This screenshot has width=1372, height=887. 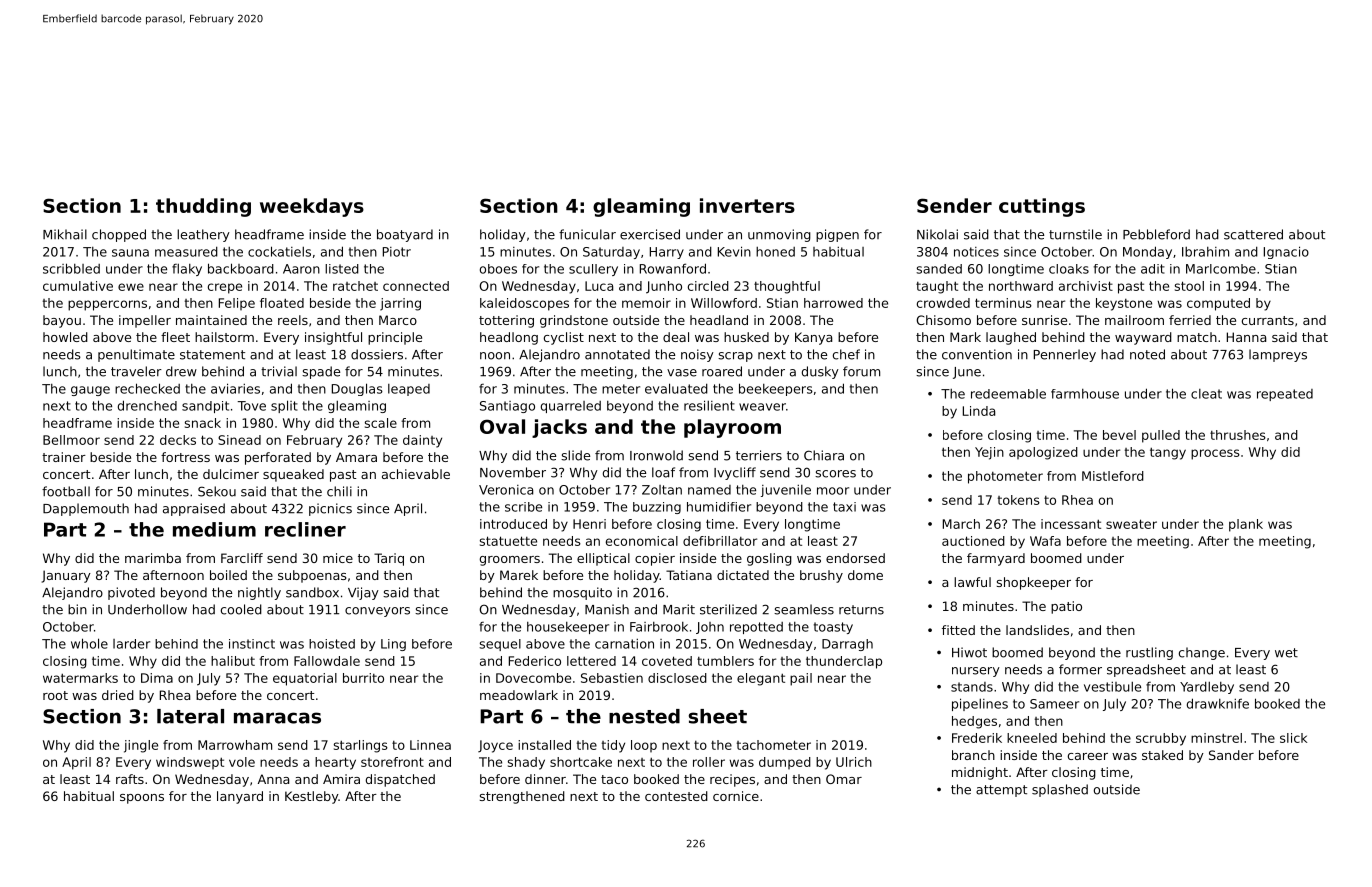 What do you see at coordinates (1293, 738) in the screenshot?
I see `slick` at bounding box center [1293, 738].
